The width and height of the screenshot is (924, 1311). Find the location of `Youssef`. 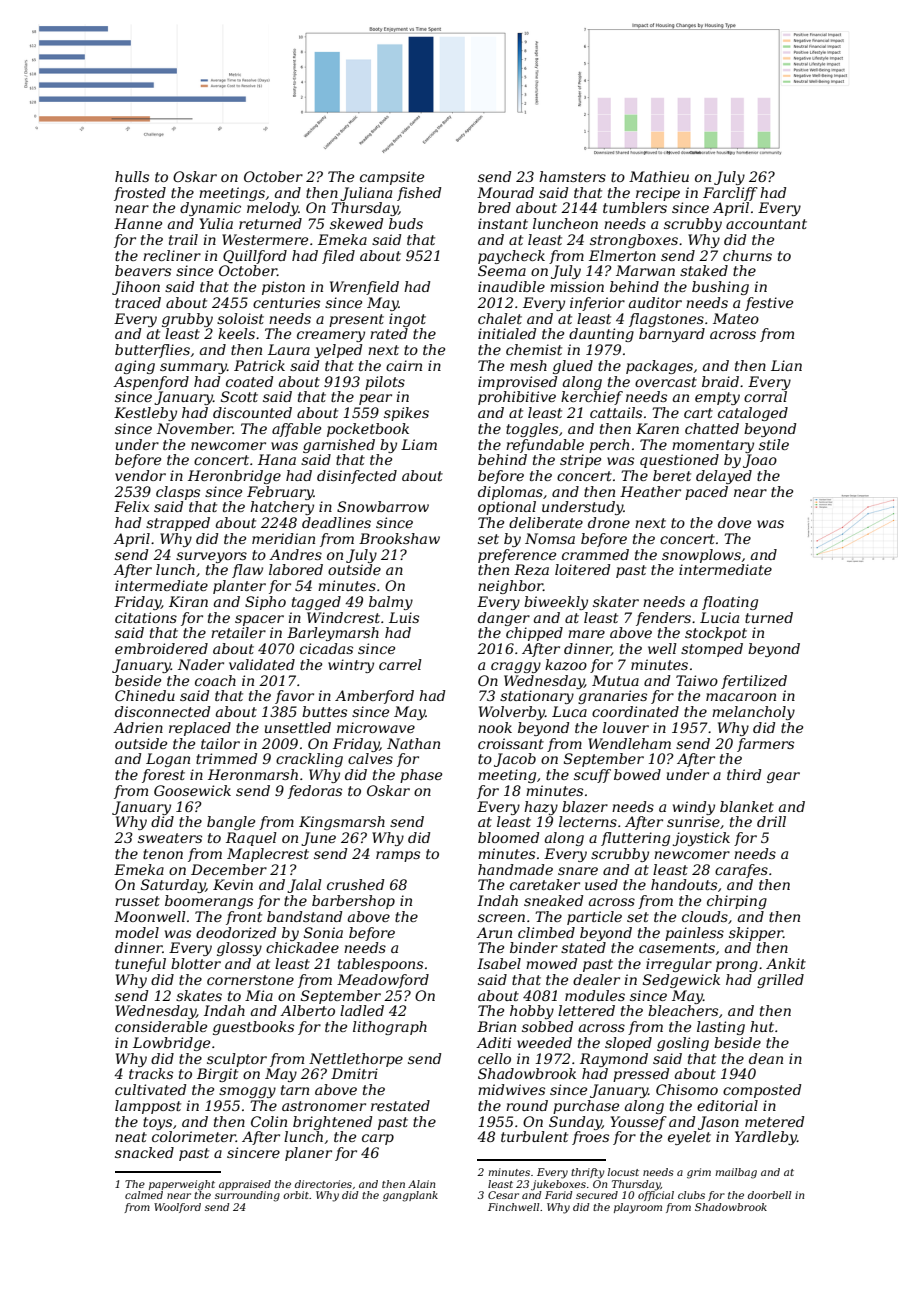

Youssef is located at coordinates (638, 1123).
